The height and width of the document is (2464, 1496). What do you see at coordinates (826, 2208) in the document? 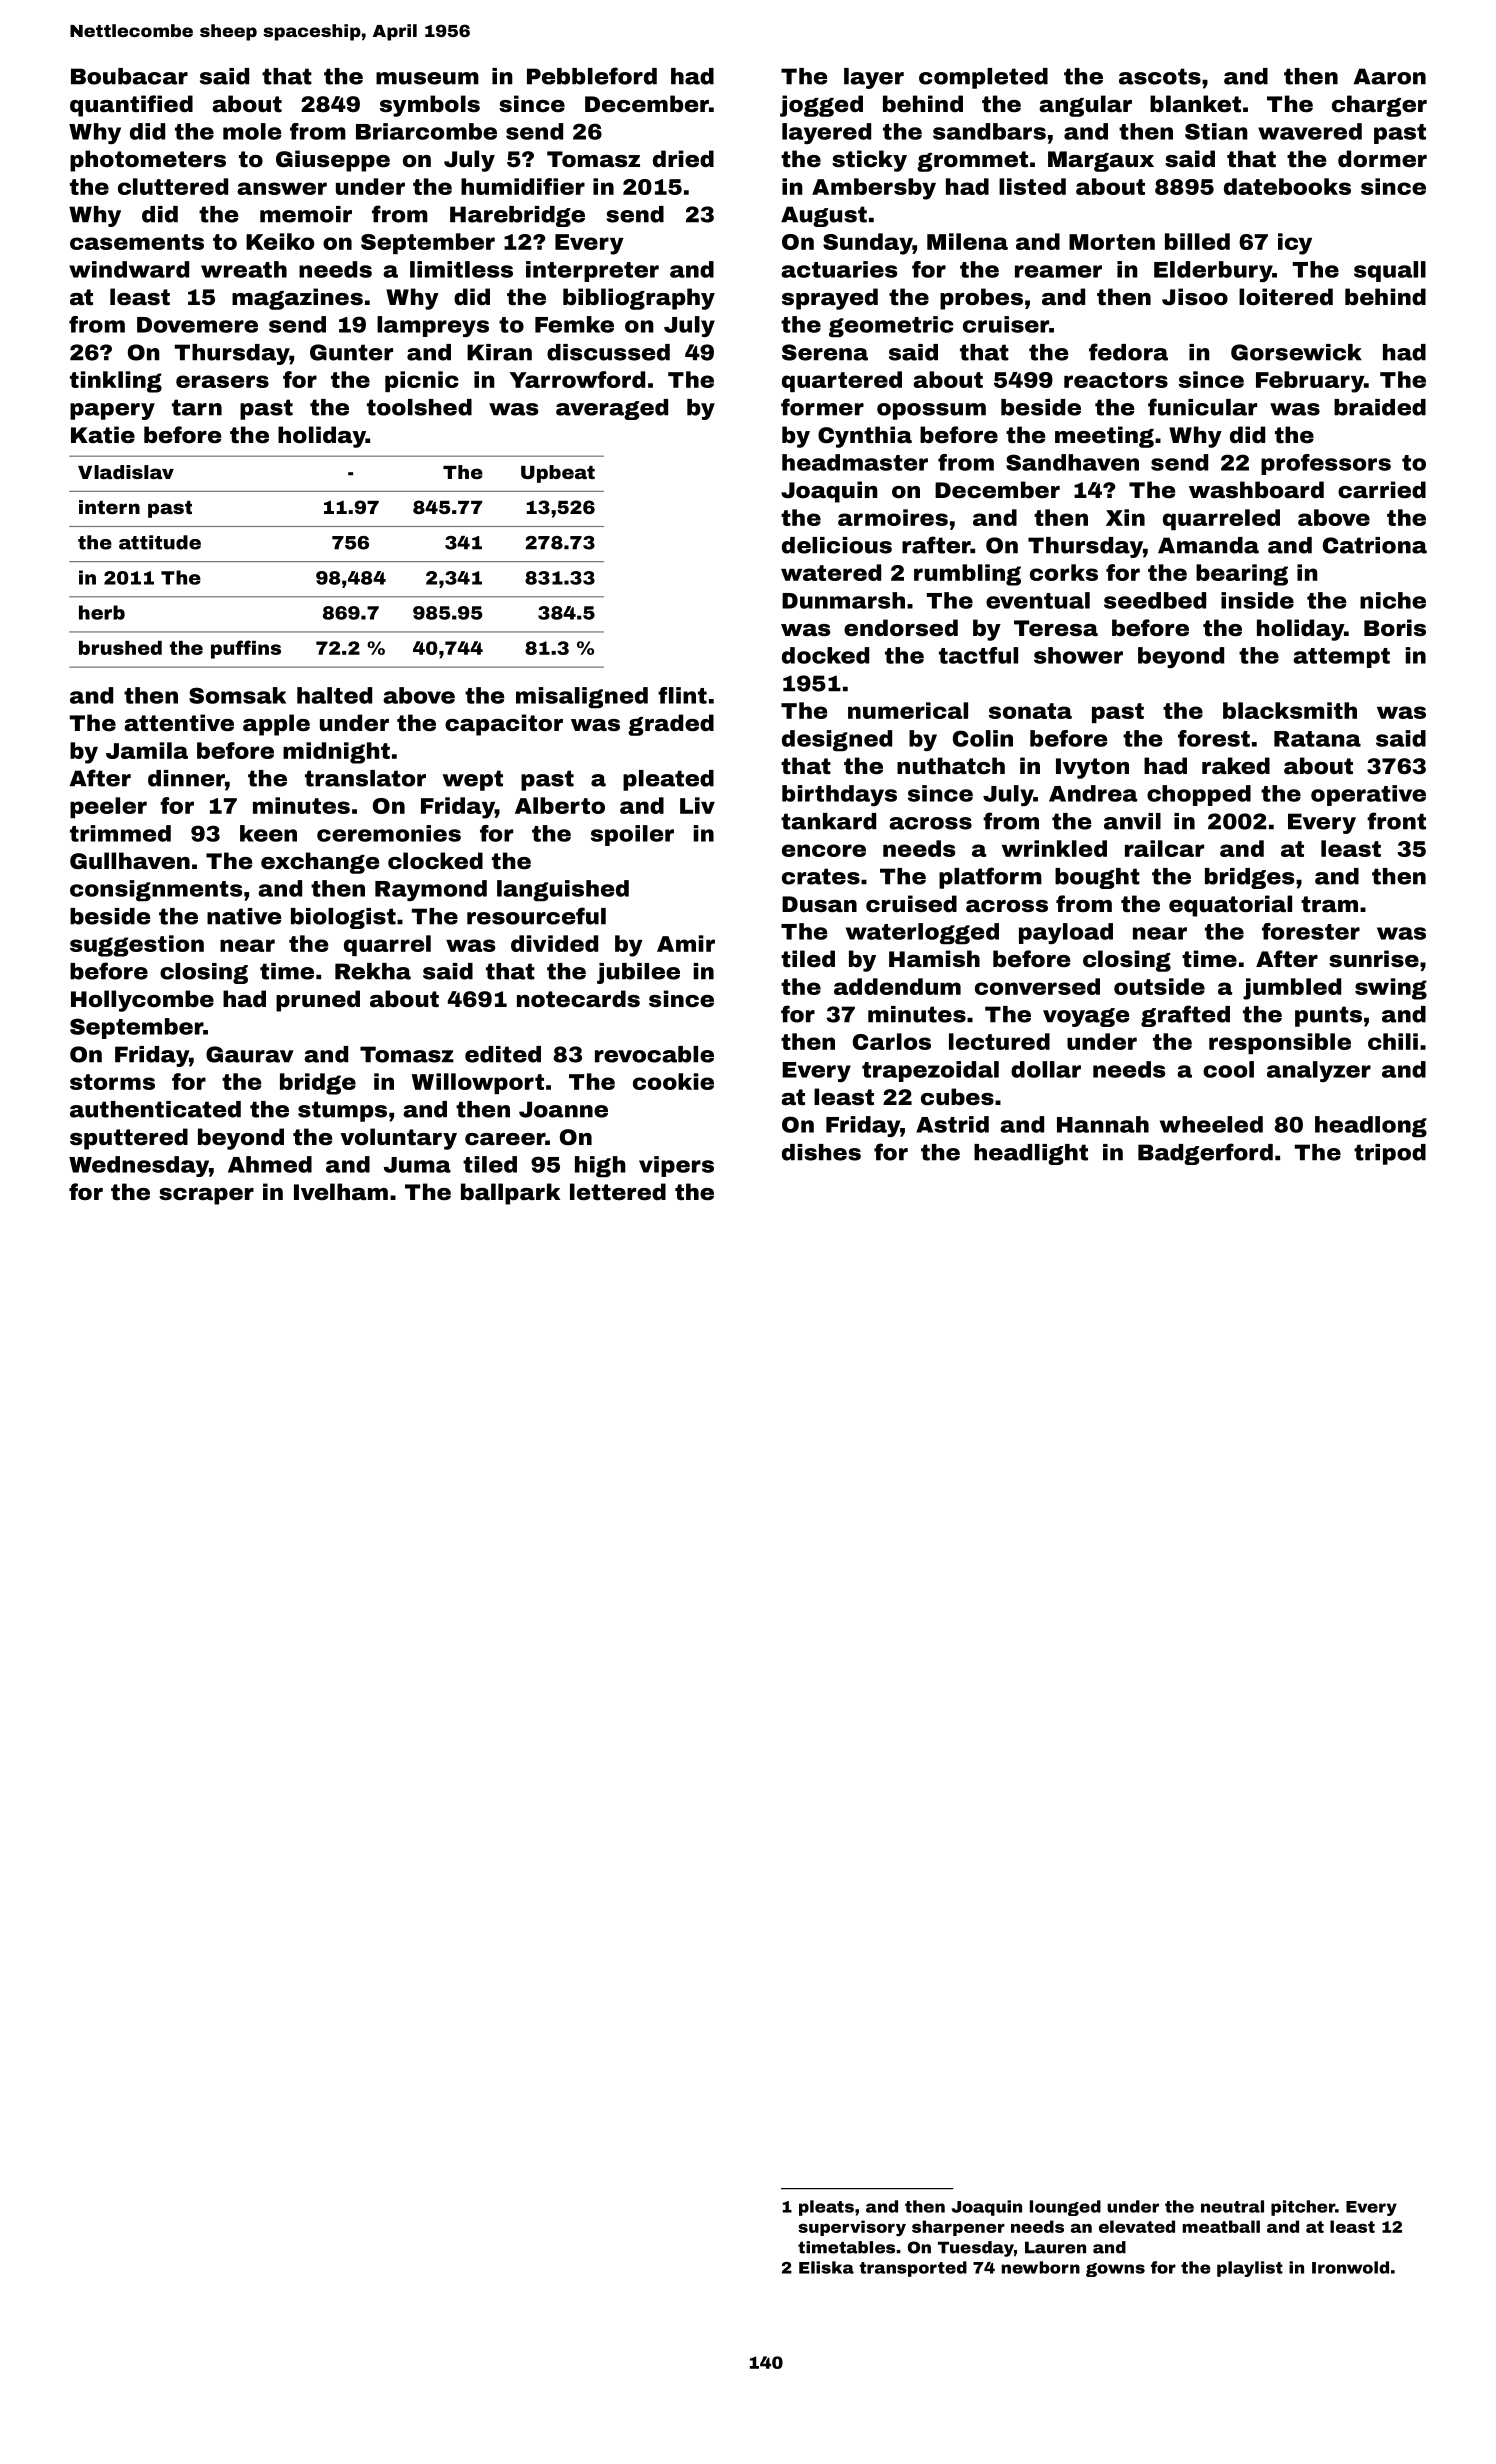
I see `pleats` at bounding box center [826, 2208].
